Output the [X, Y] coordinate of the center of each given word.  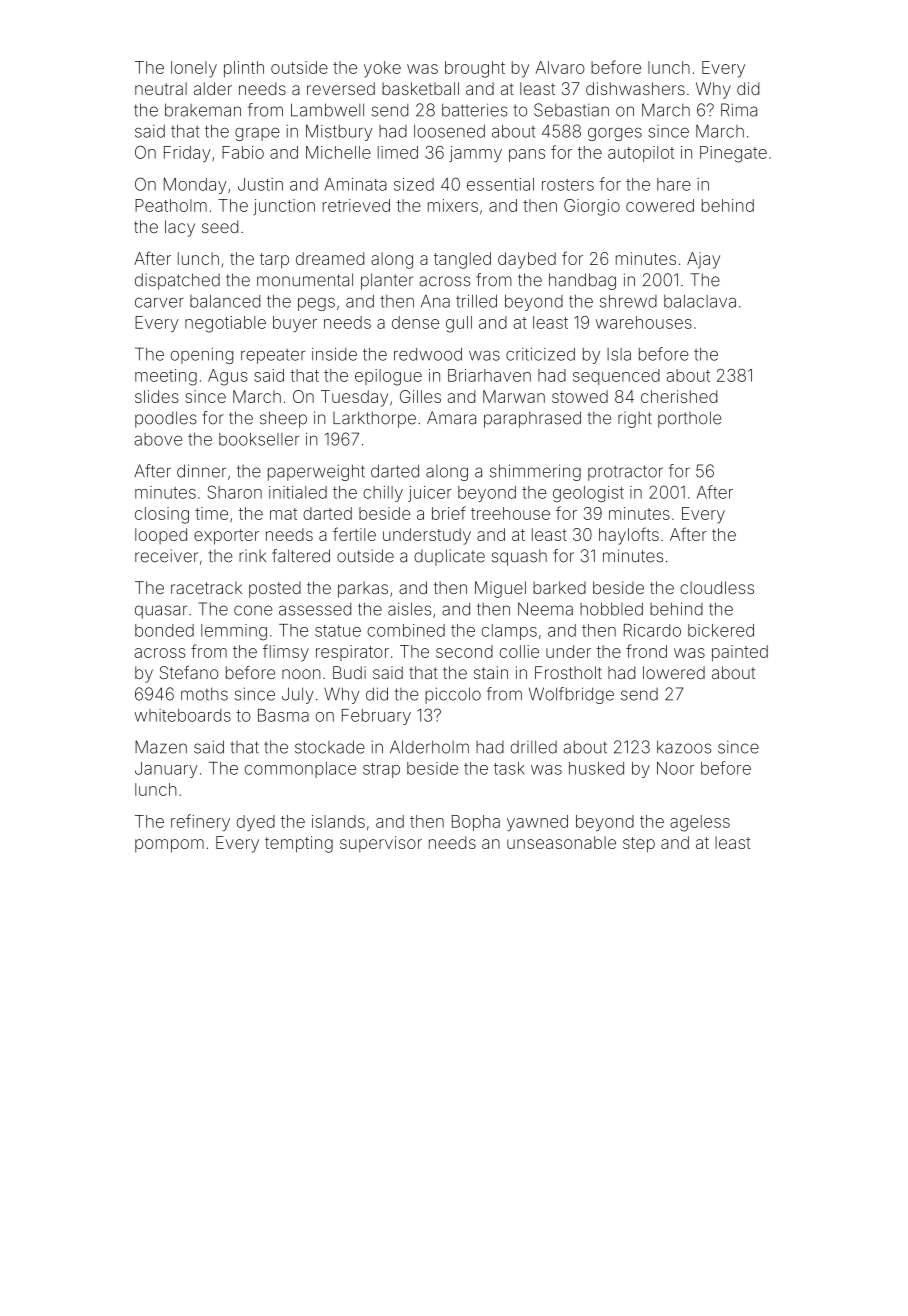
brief [449, 513]
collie [519, 651]
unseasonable [561, 842]
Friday [187, 154]
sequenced [616, 377]
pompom [169, 846]
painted [740, 653]
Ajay [703, 260]
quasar [161, 612]
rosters [568, 185]
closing [162, 515]
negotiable [225, 324]
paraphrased [532, 419]
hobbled [611, 609]
